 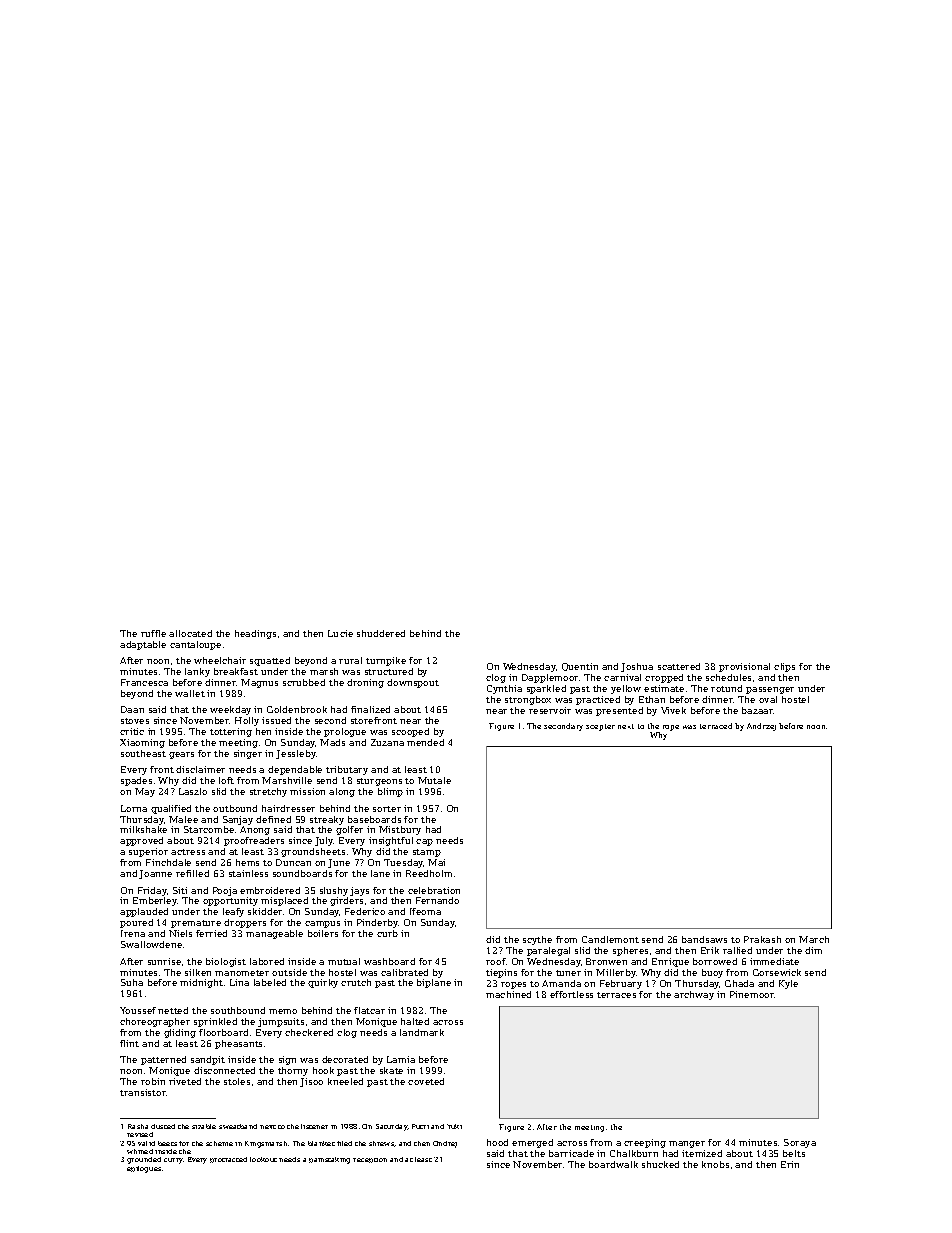 What do you see at coordinates (814, 939) in the screenshot?
I see `March` at bounding box center [814, 939].
